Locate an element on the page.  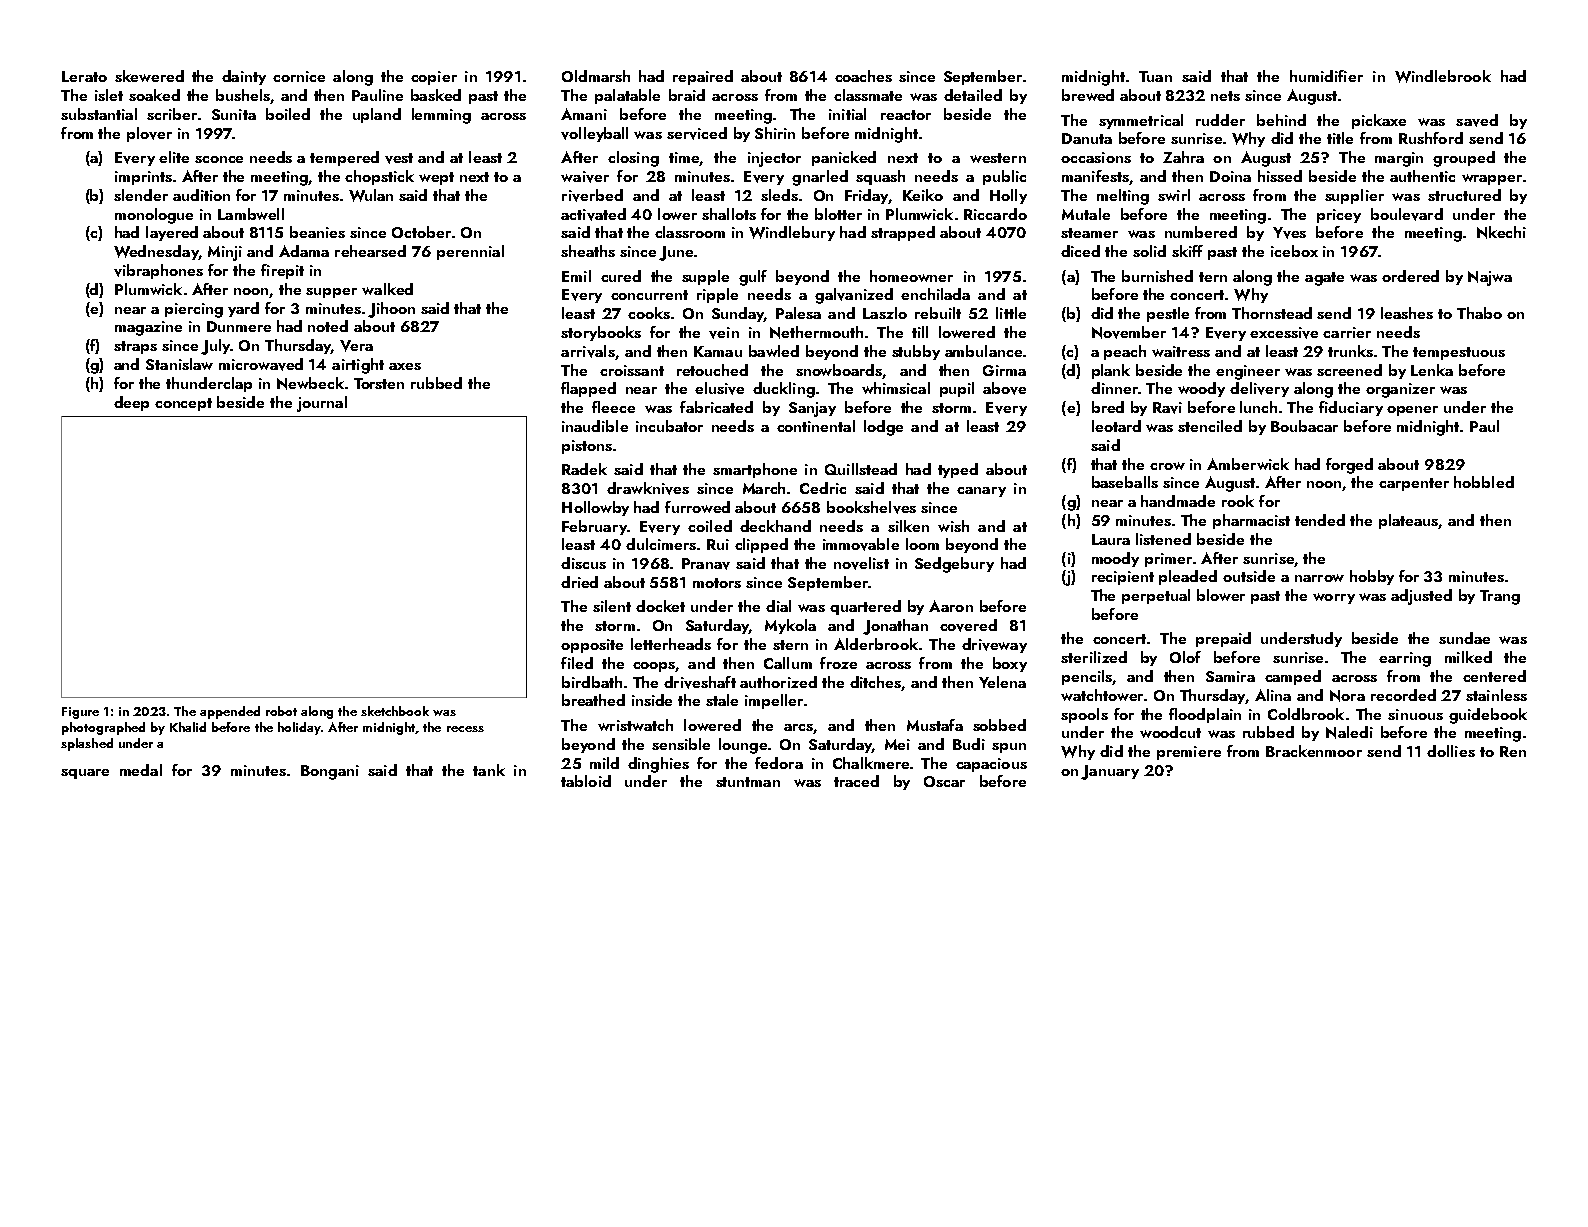
repaired is located at coordinates (703, 77).
